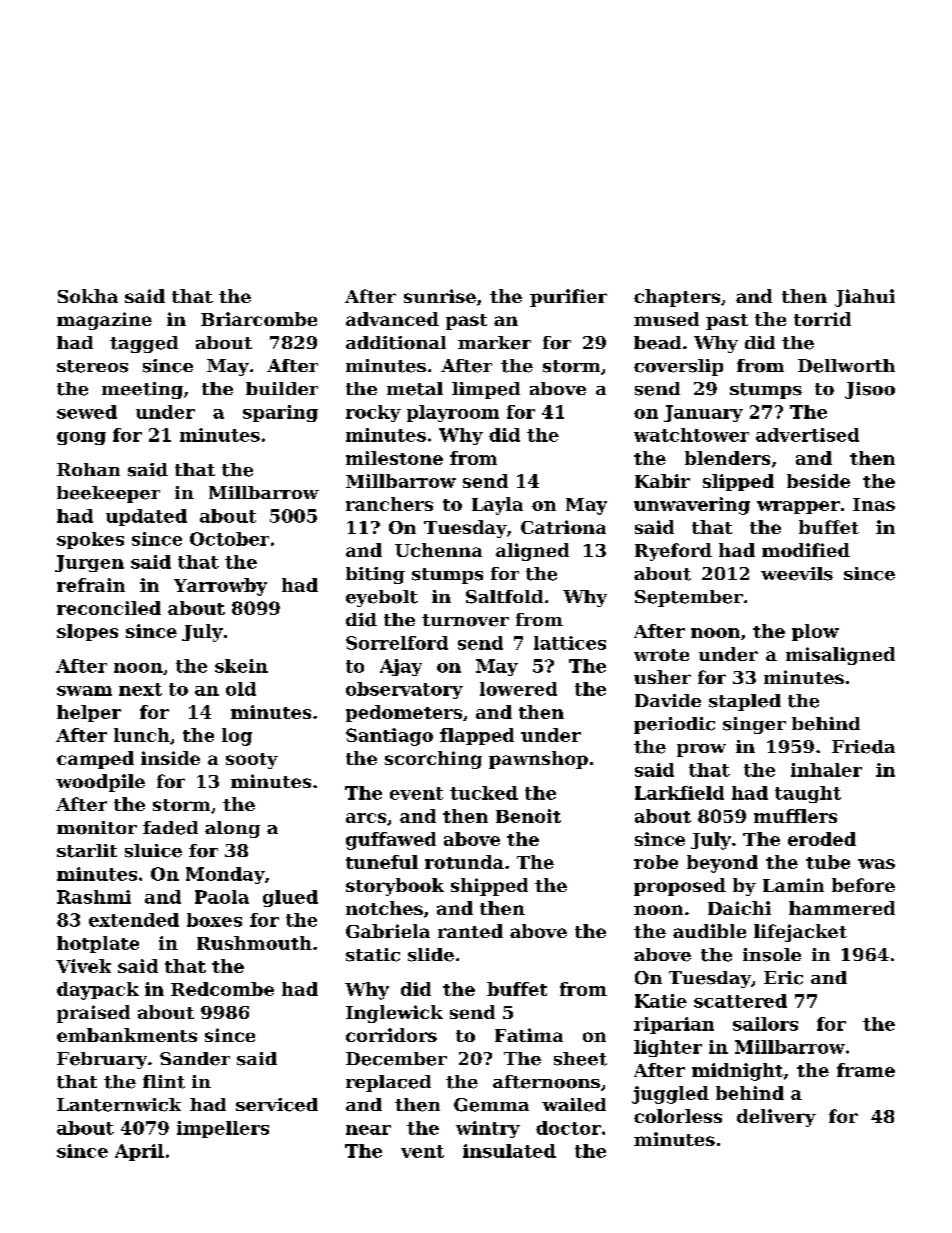  What do you see at coordinates (807, 435) in the page?
I see `advertised` at bounding box center [807, 435].
